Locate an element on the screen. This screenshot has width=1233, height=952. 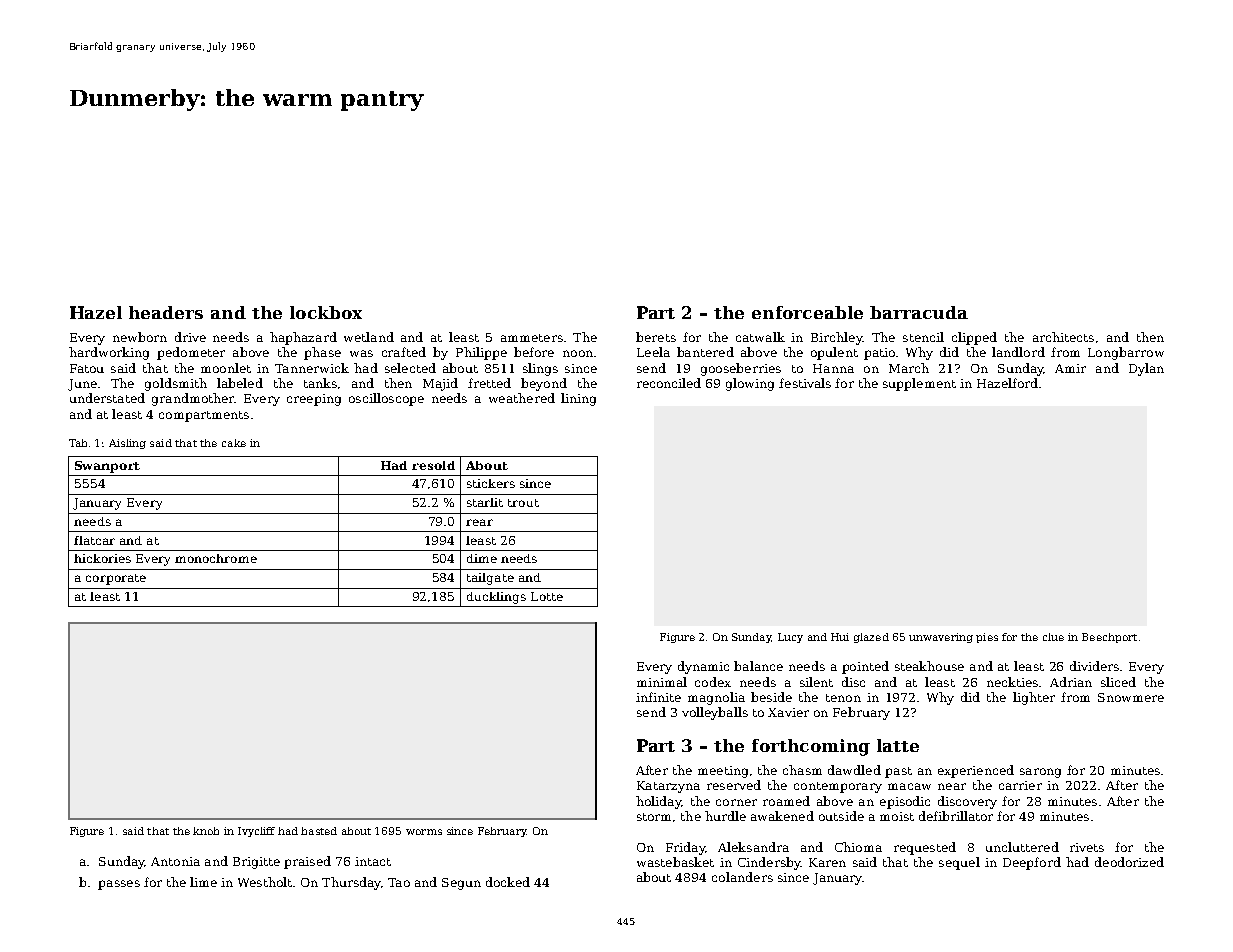
basted is located at coordinates (319, 831).
